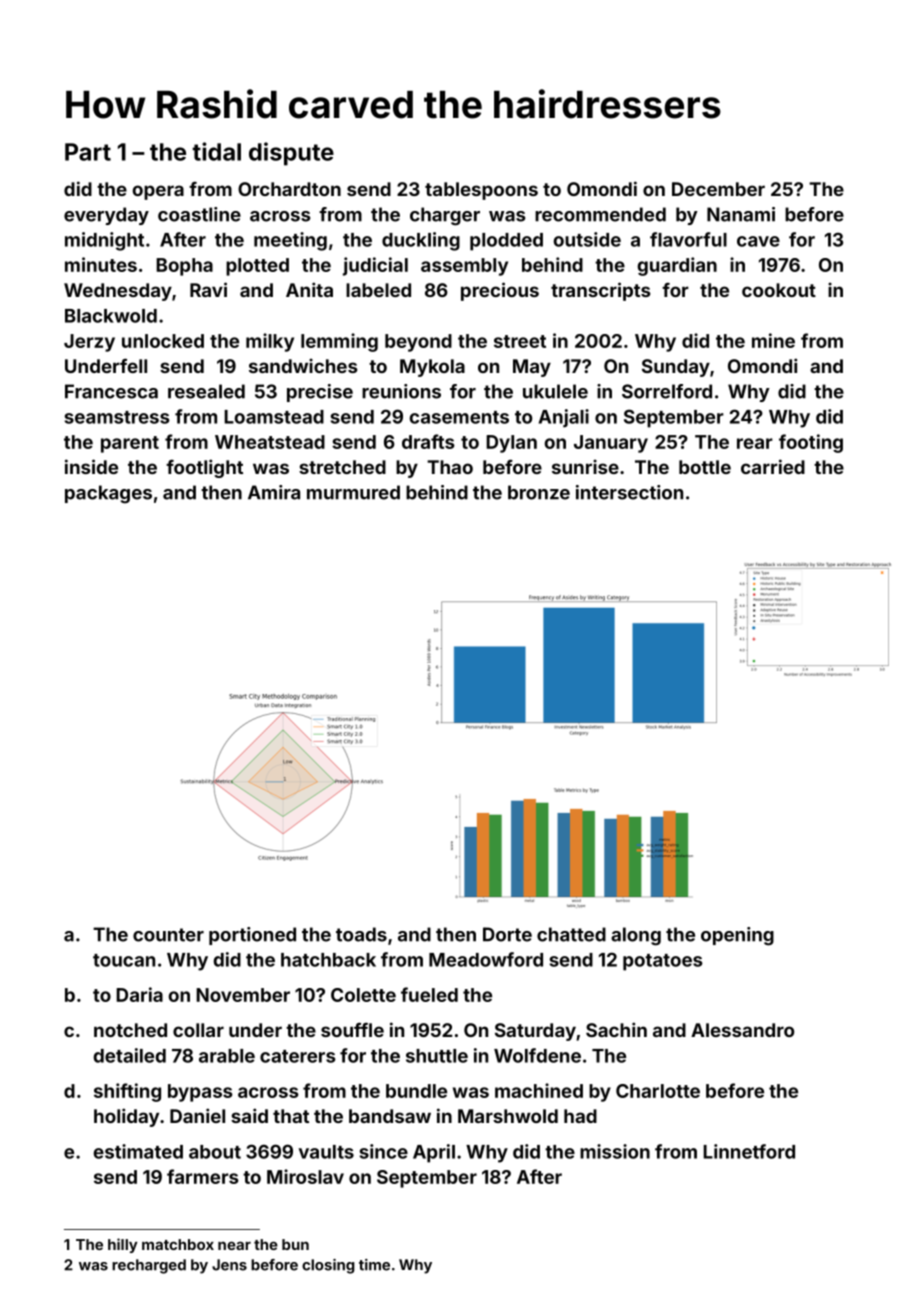  What do you see at coordinates (737, 936) in the screenshot?
I see `opening` at bounding box center [737, 936].
